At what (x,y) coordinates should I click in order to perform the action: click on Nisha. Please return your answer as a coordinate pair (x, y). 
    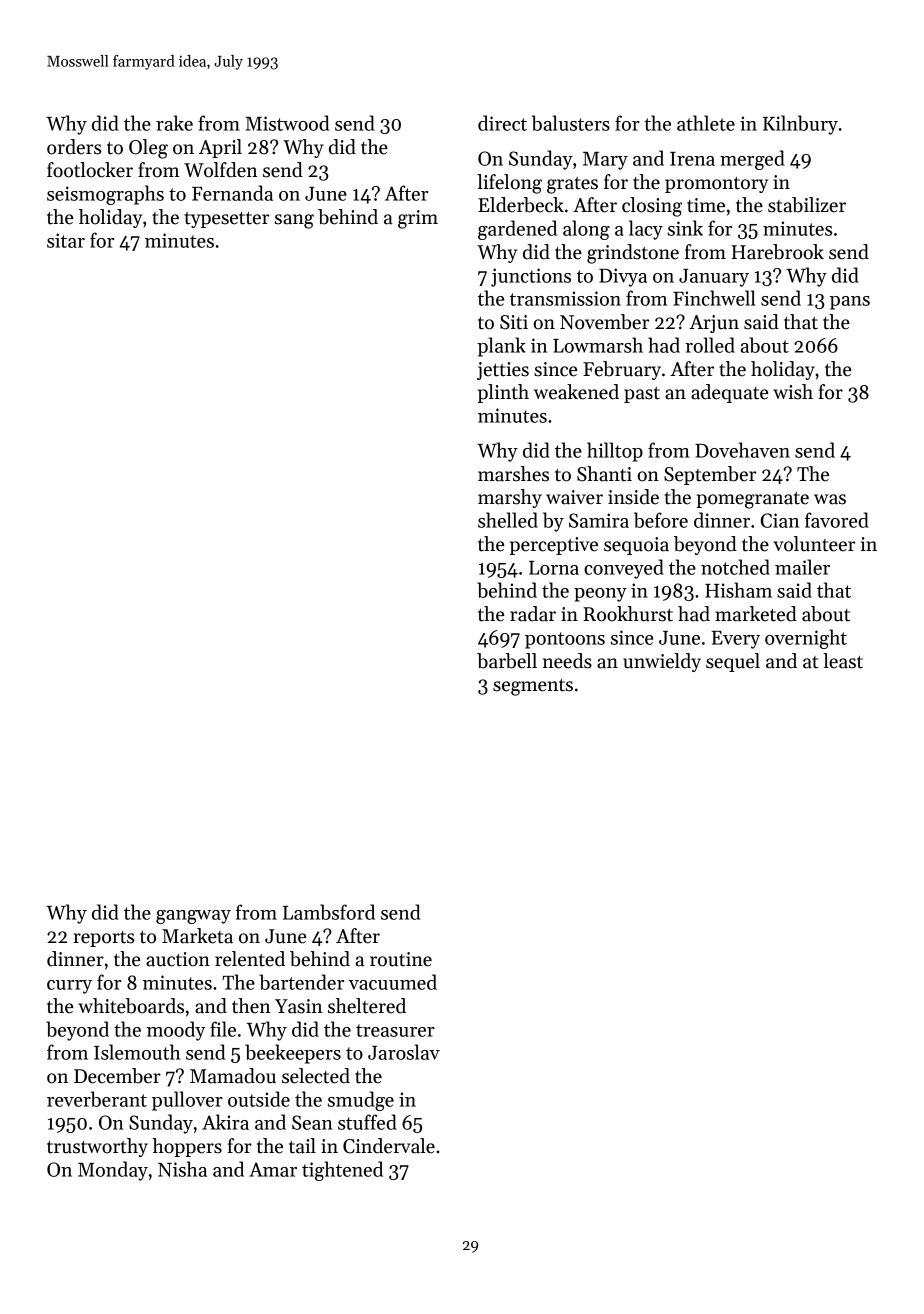
    Looking at the image, I should click on (182, 1169).
